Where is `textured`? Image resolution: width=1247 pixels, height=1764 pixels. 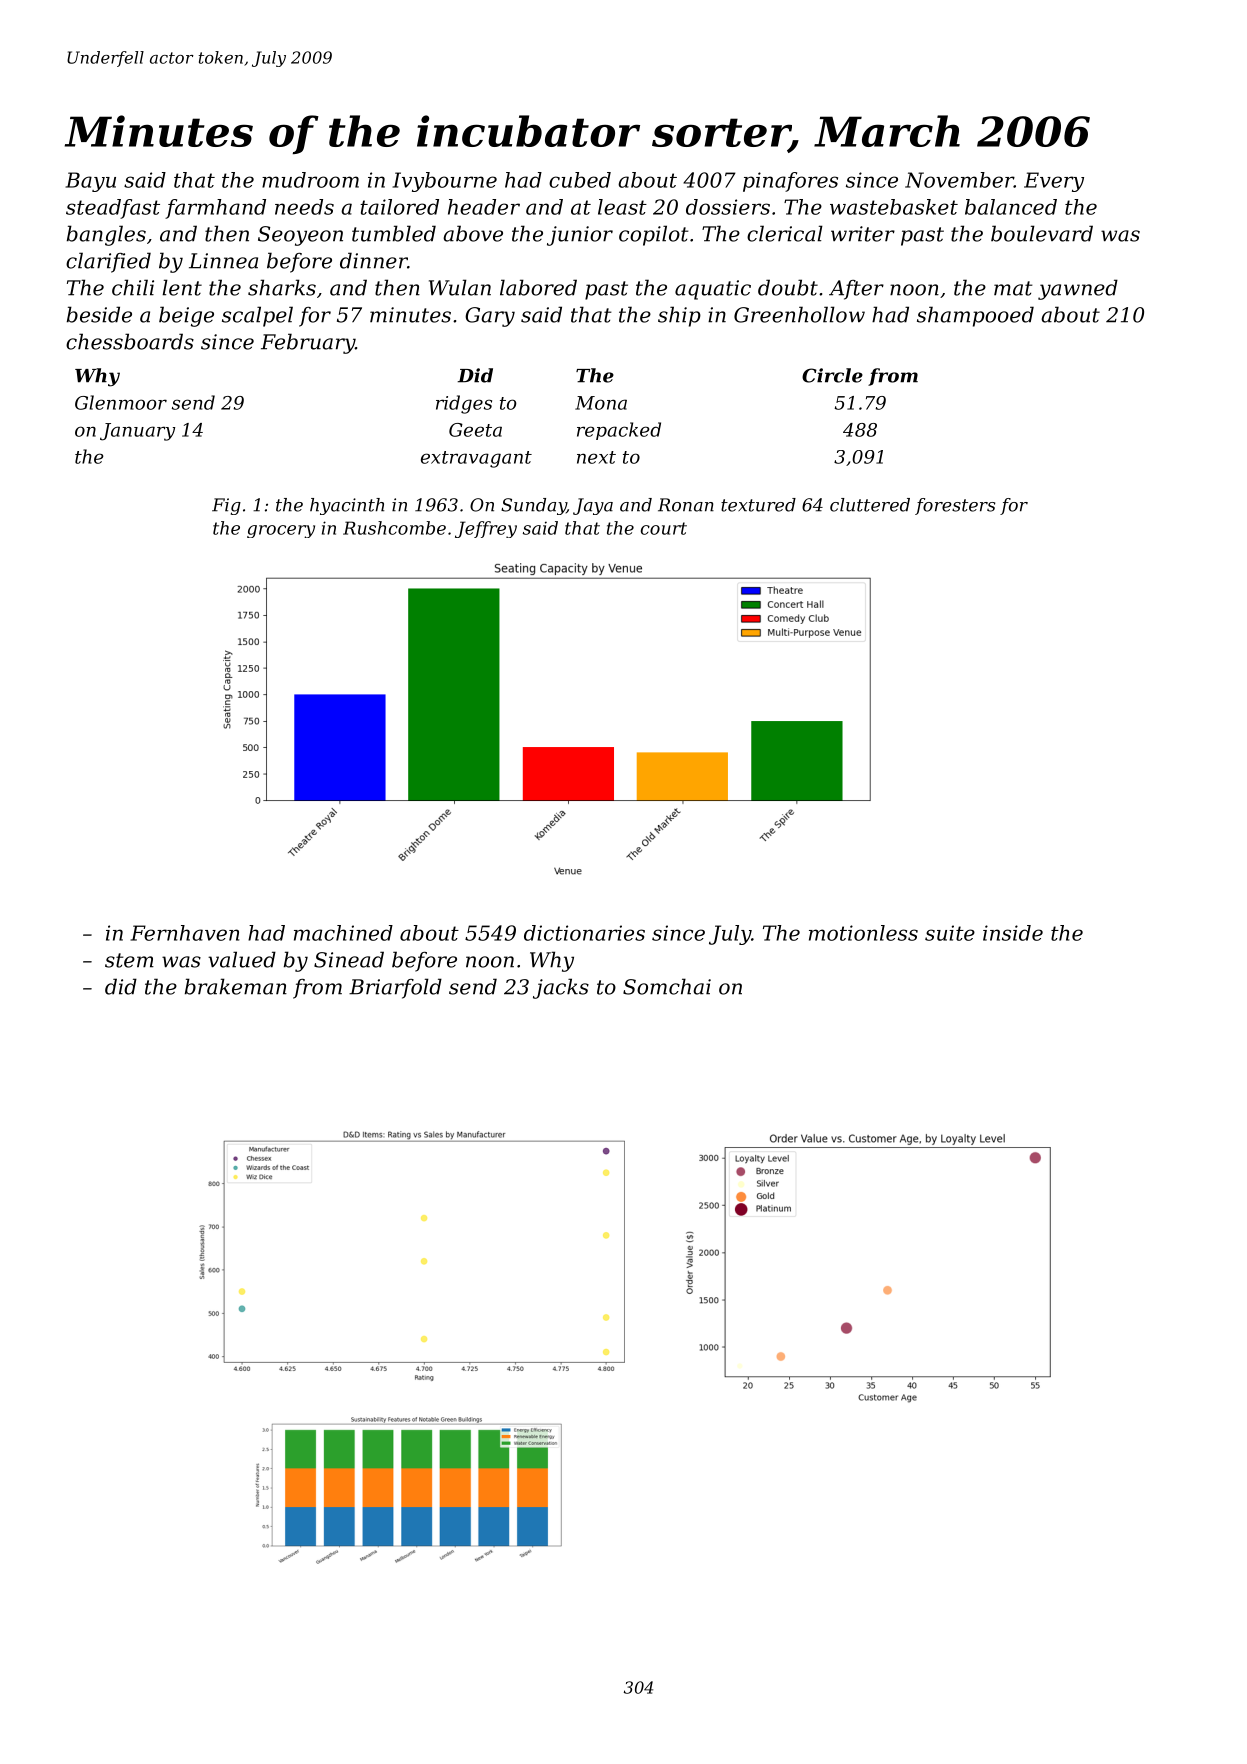 textured is located at coordinates (758, 505).
